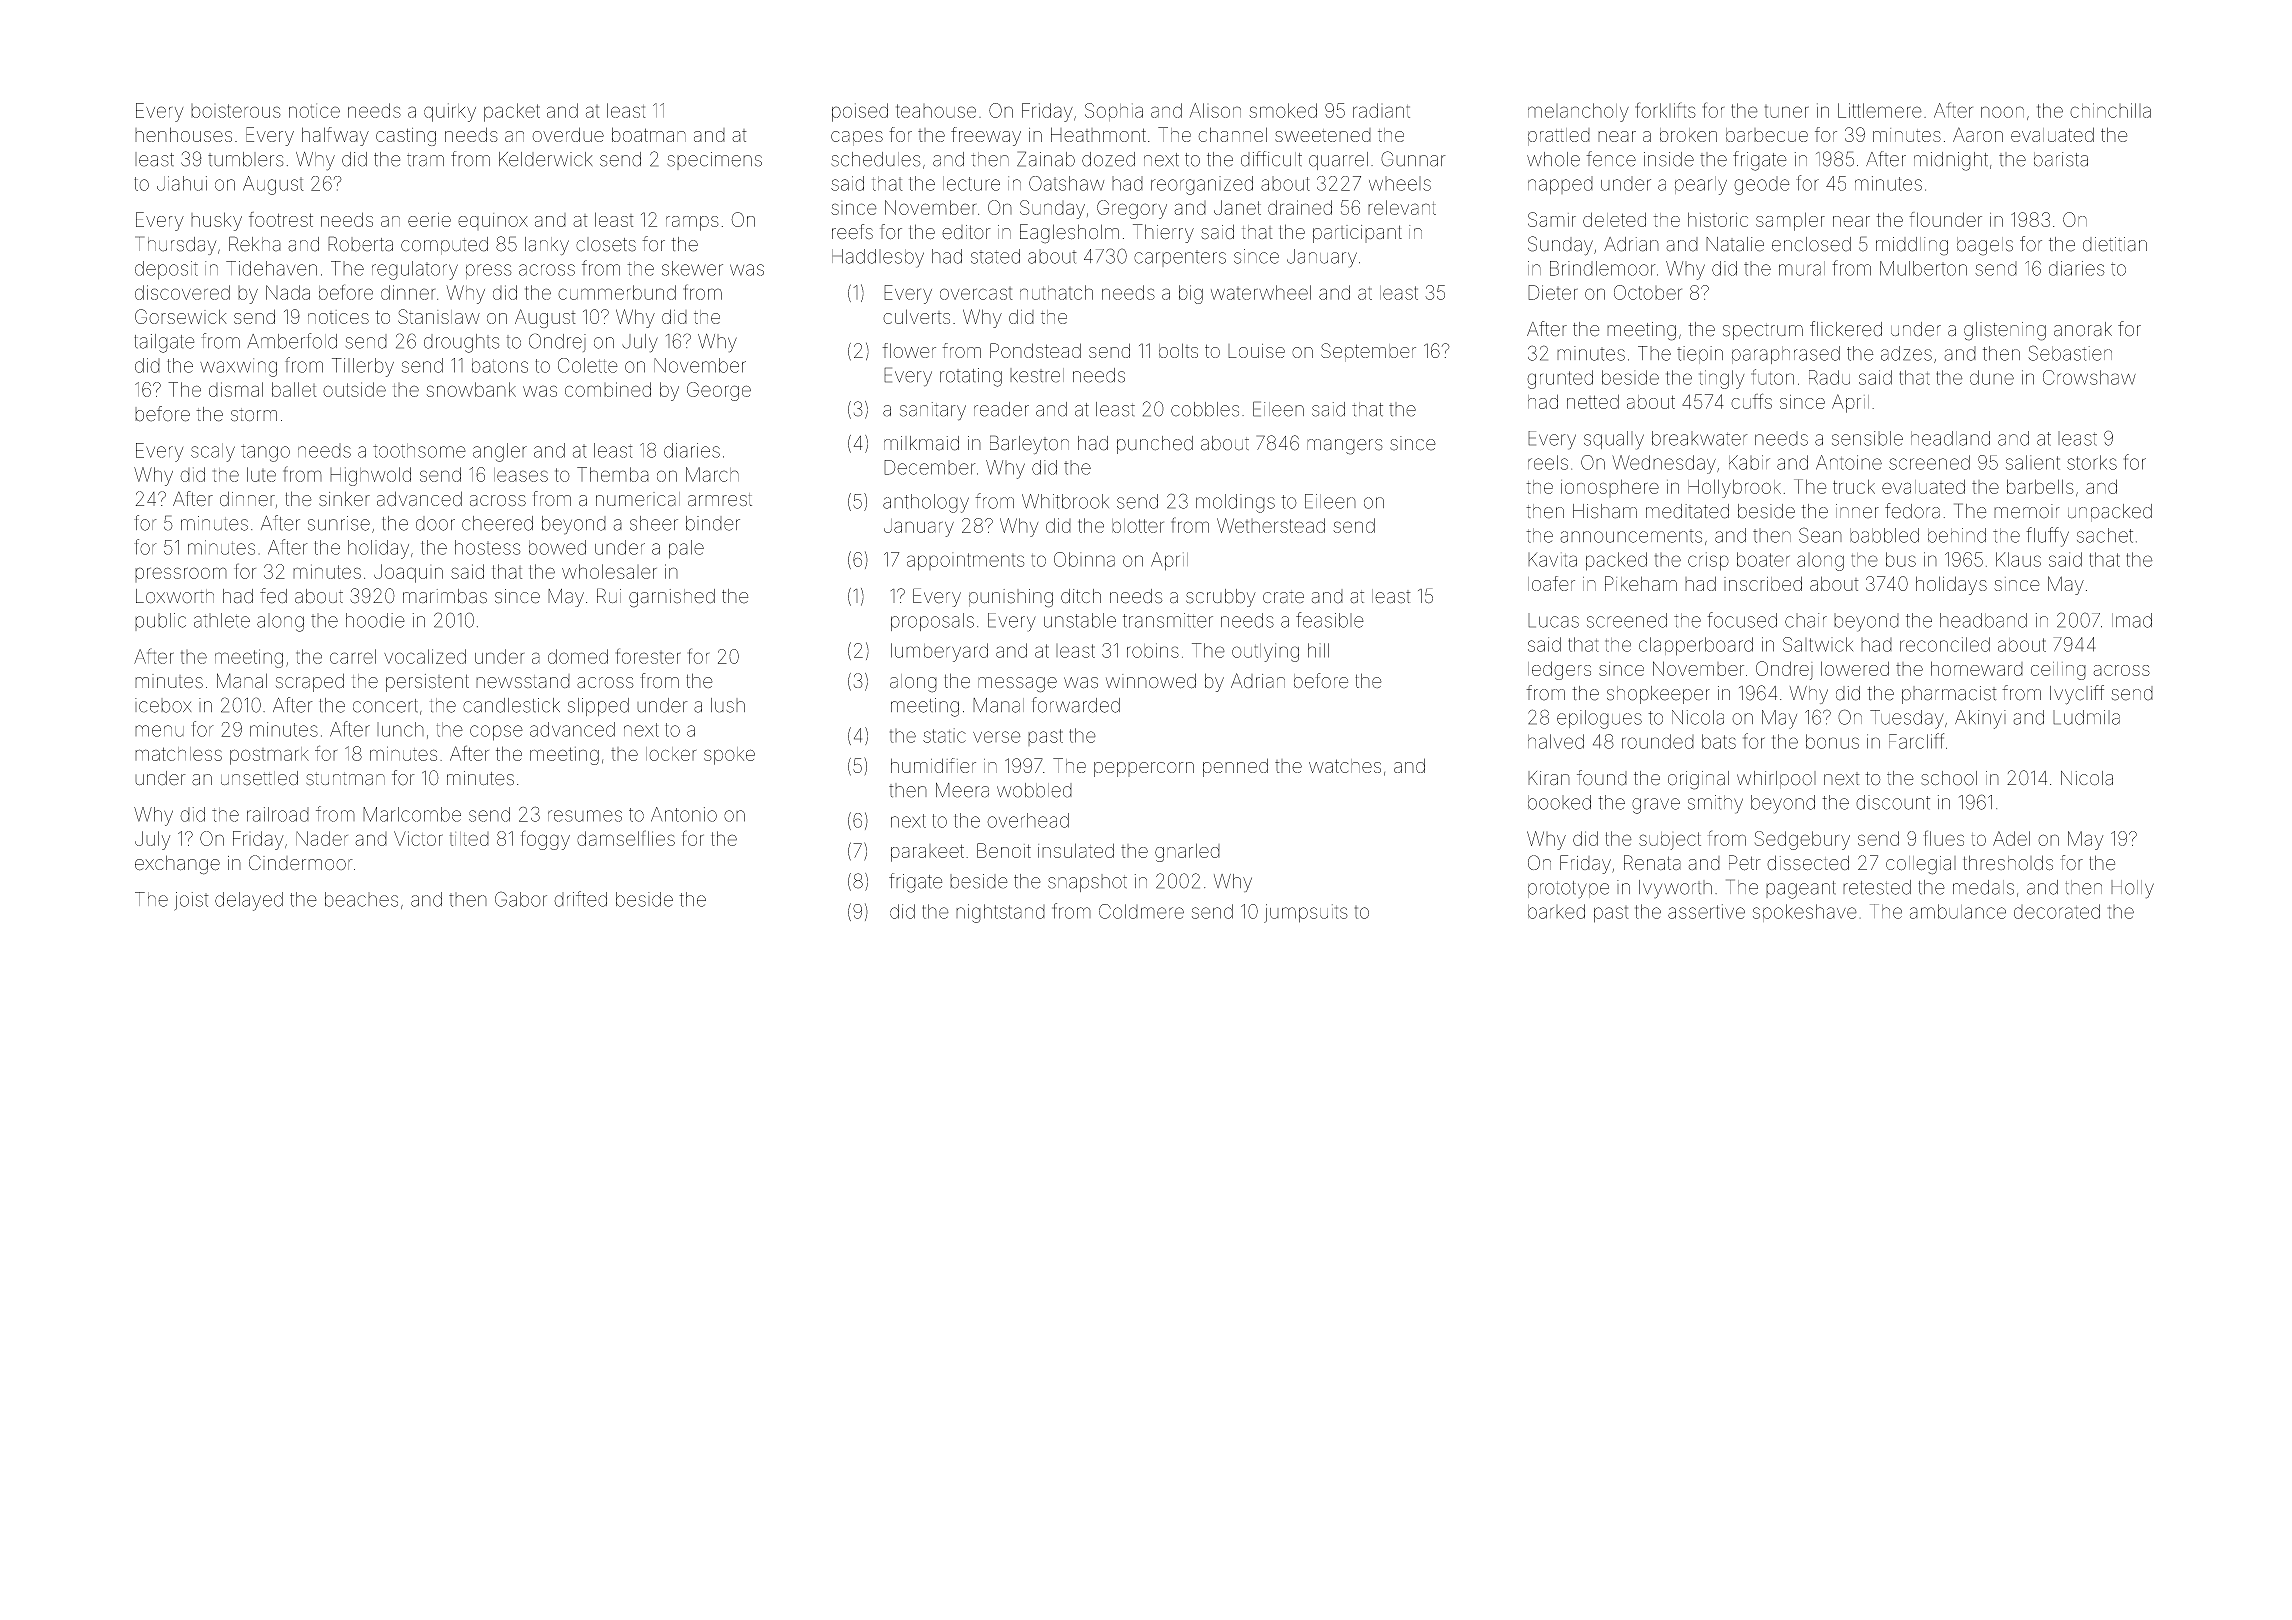 This document has height=1620, width=2292. I want to click on Littlemere, so click(1880, 110).
